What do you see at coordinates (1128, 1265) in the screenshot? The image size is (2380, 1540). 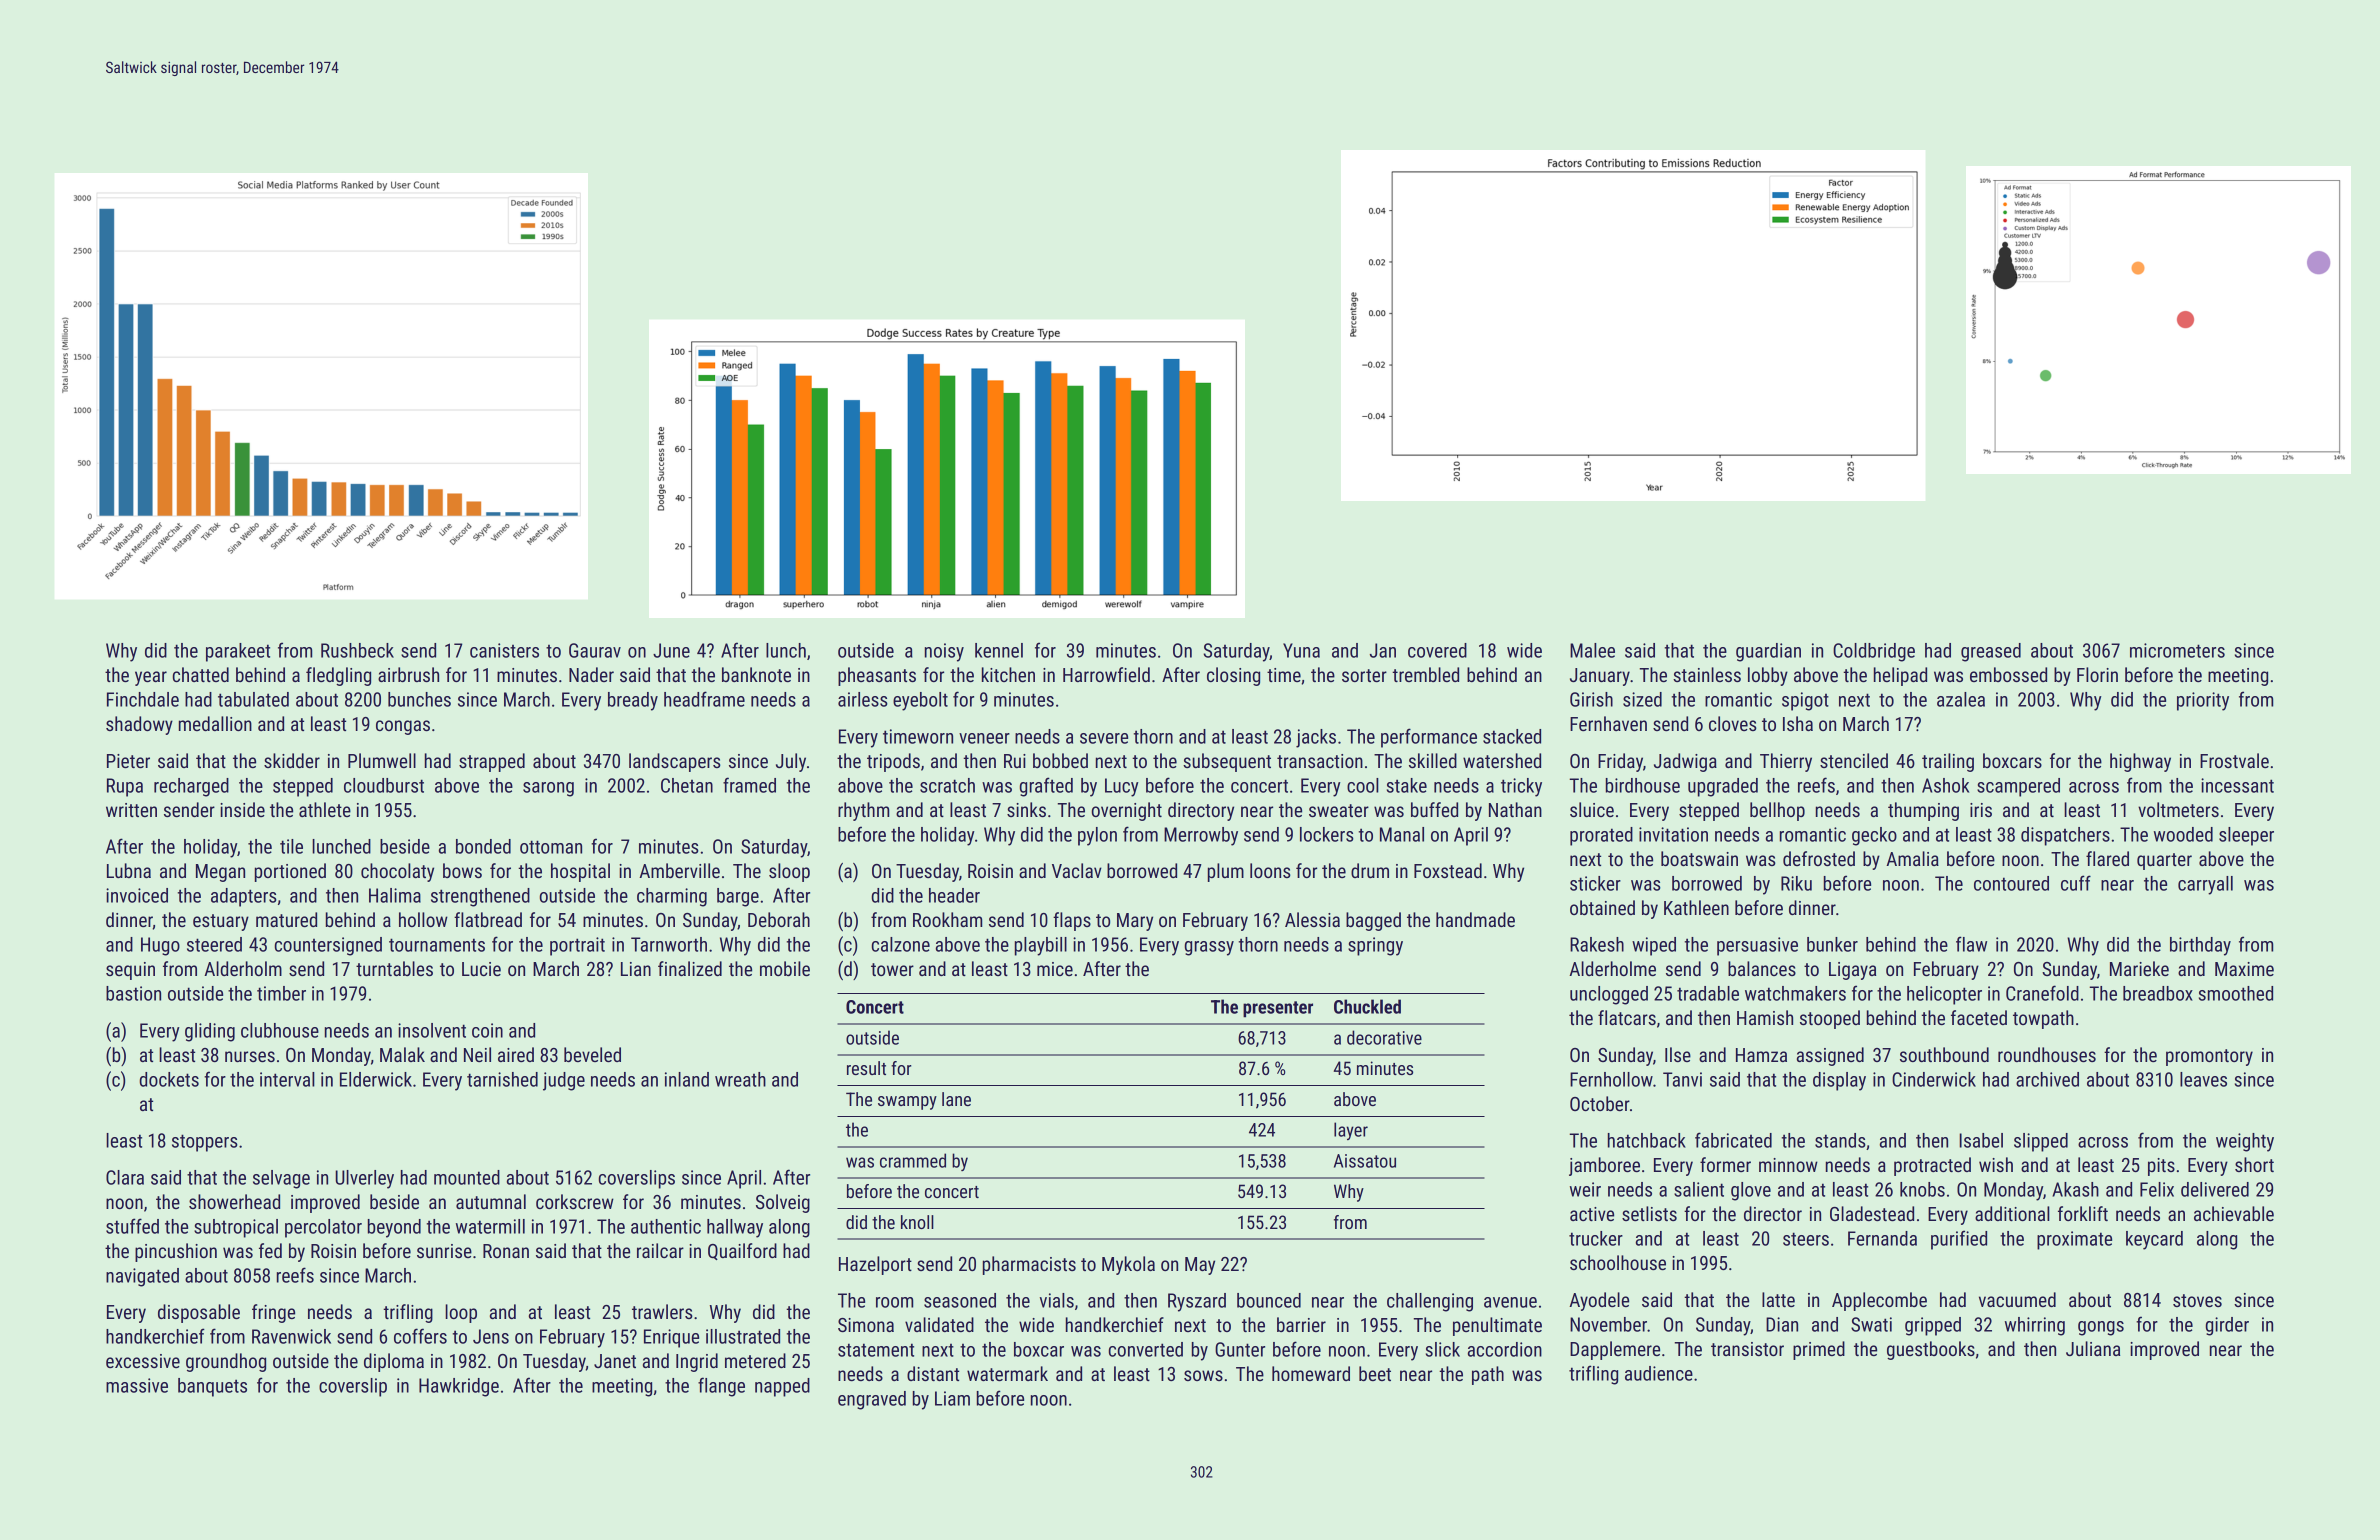 I see `Mykola` at bounding box center [1128, 1265].
